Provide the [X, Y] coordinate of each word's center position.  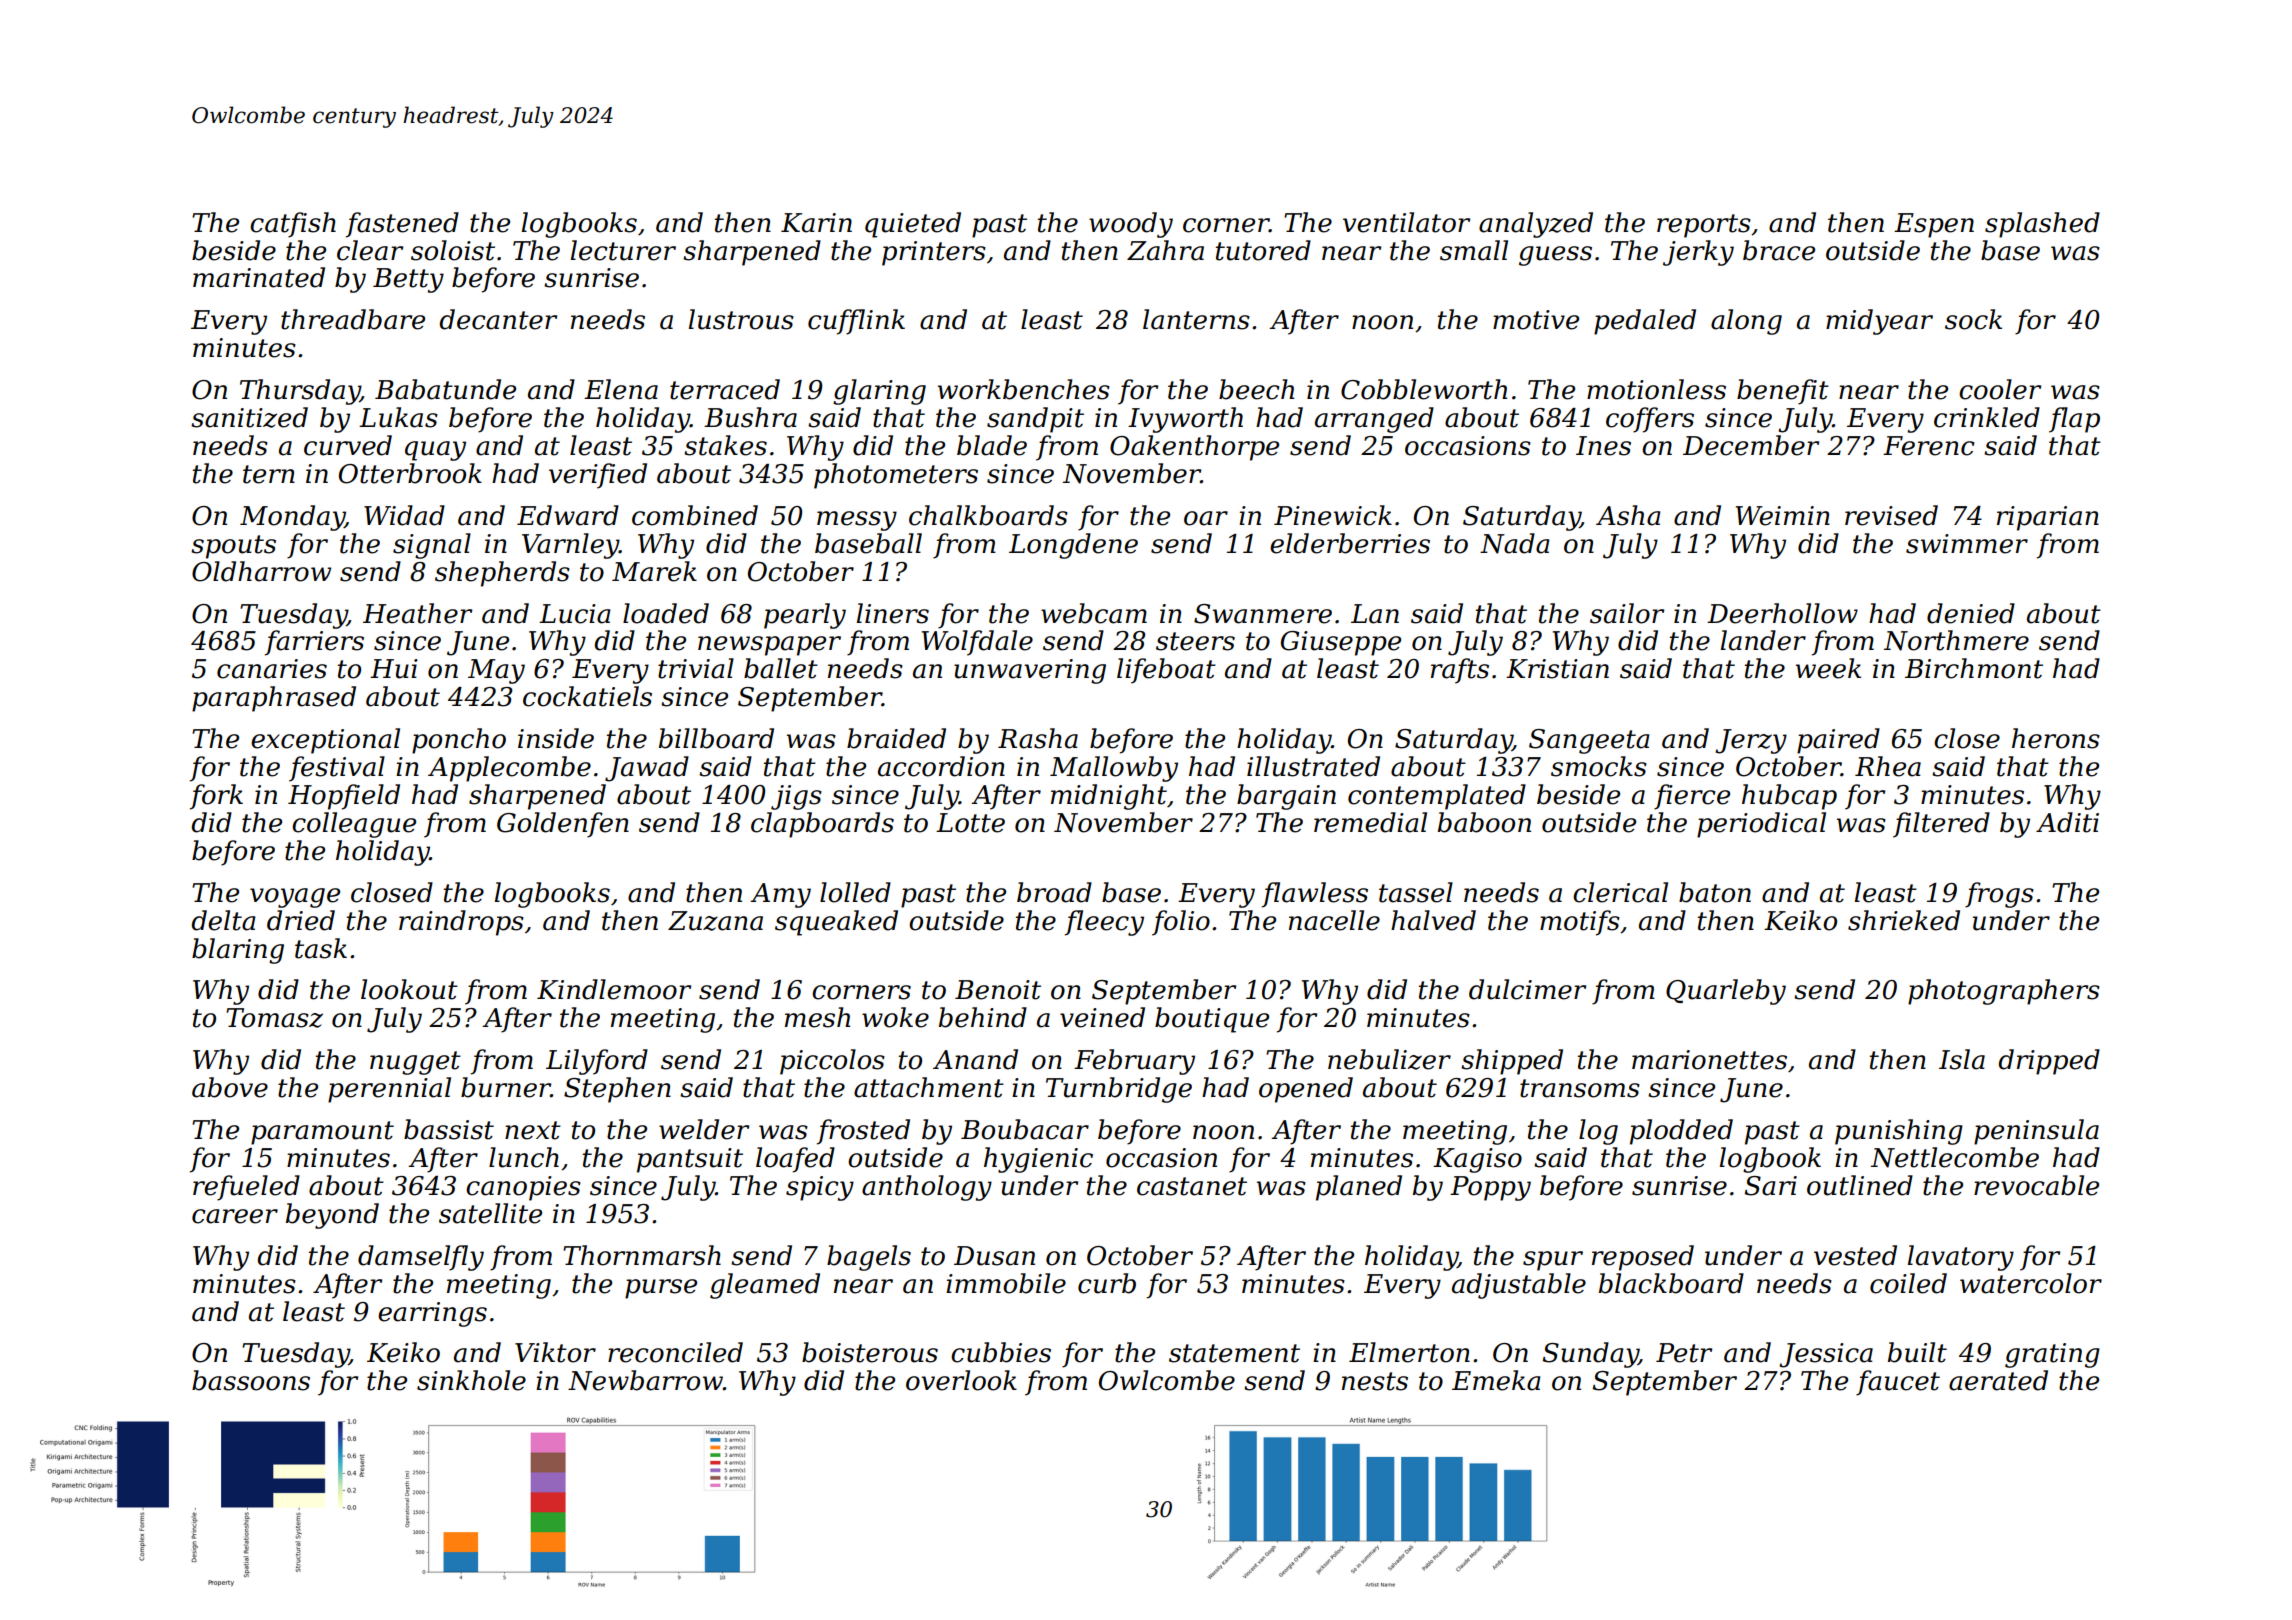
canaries [272, 669]
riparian [2048, 518]
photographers [2004, 992]
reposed [1643, 1258]
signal [432, 546]
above [230, 1087]
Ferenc [1928, 446]
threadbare [353, 319]
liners [893, 613]
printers [934, 253]
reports [1704, 226]
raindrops [461, 923]
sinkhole [471, 1380]
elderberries [1350, 543]
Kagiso [1477, 1160]
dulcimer [1527, 989]
